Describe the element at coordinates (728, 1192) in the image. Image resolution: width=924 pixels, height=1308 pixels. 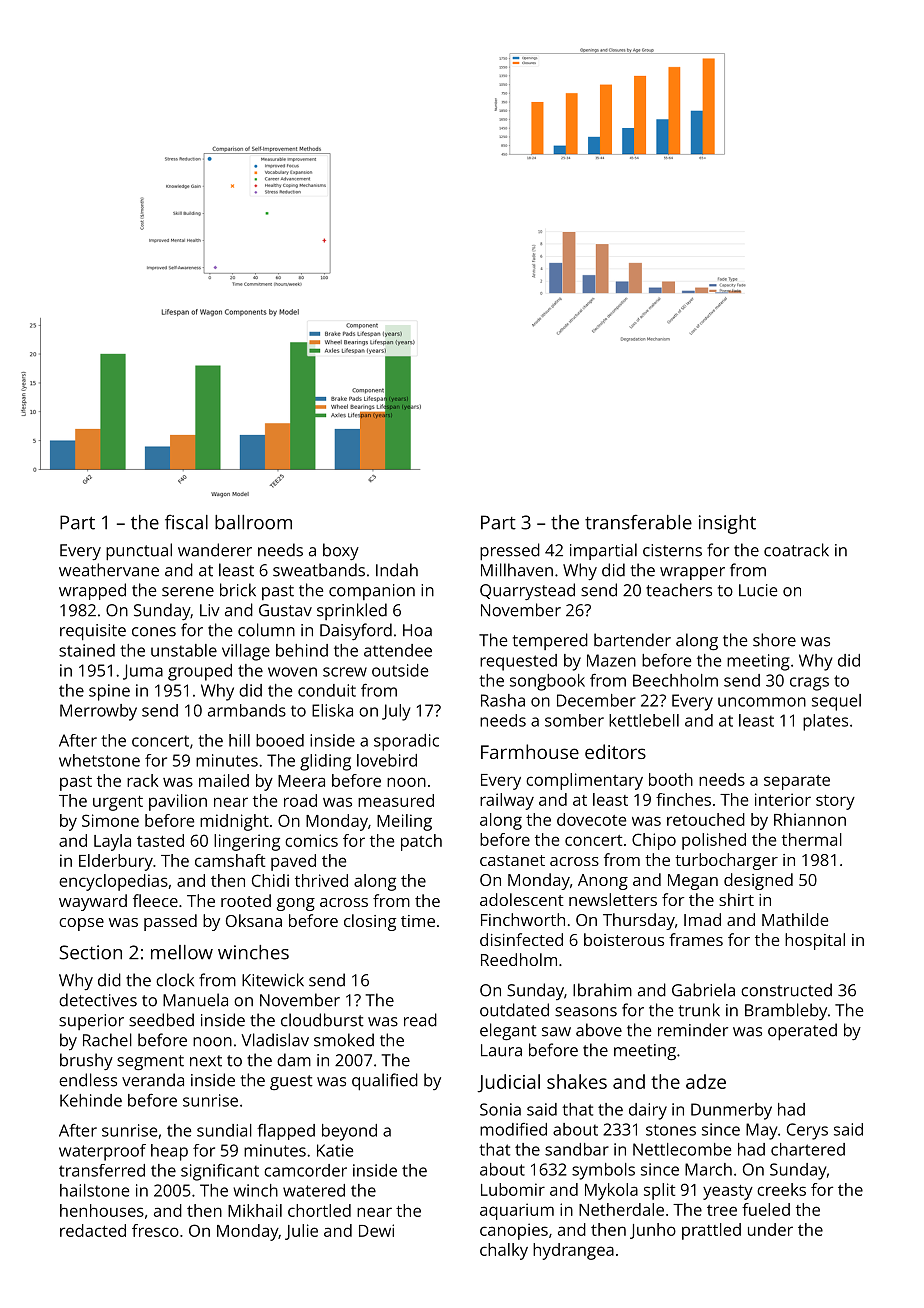
I see `yeasty` at that location.
